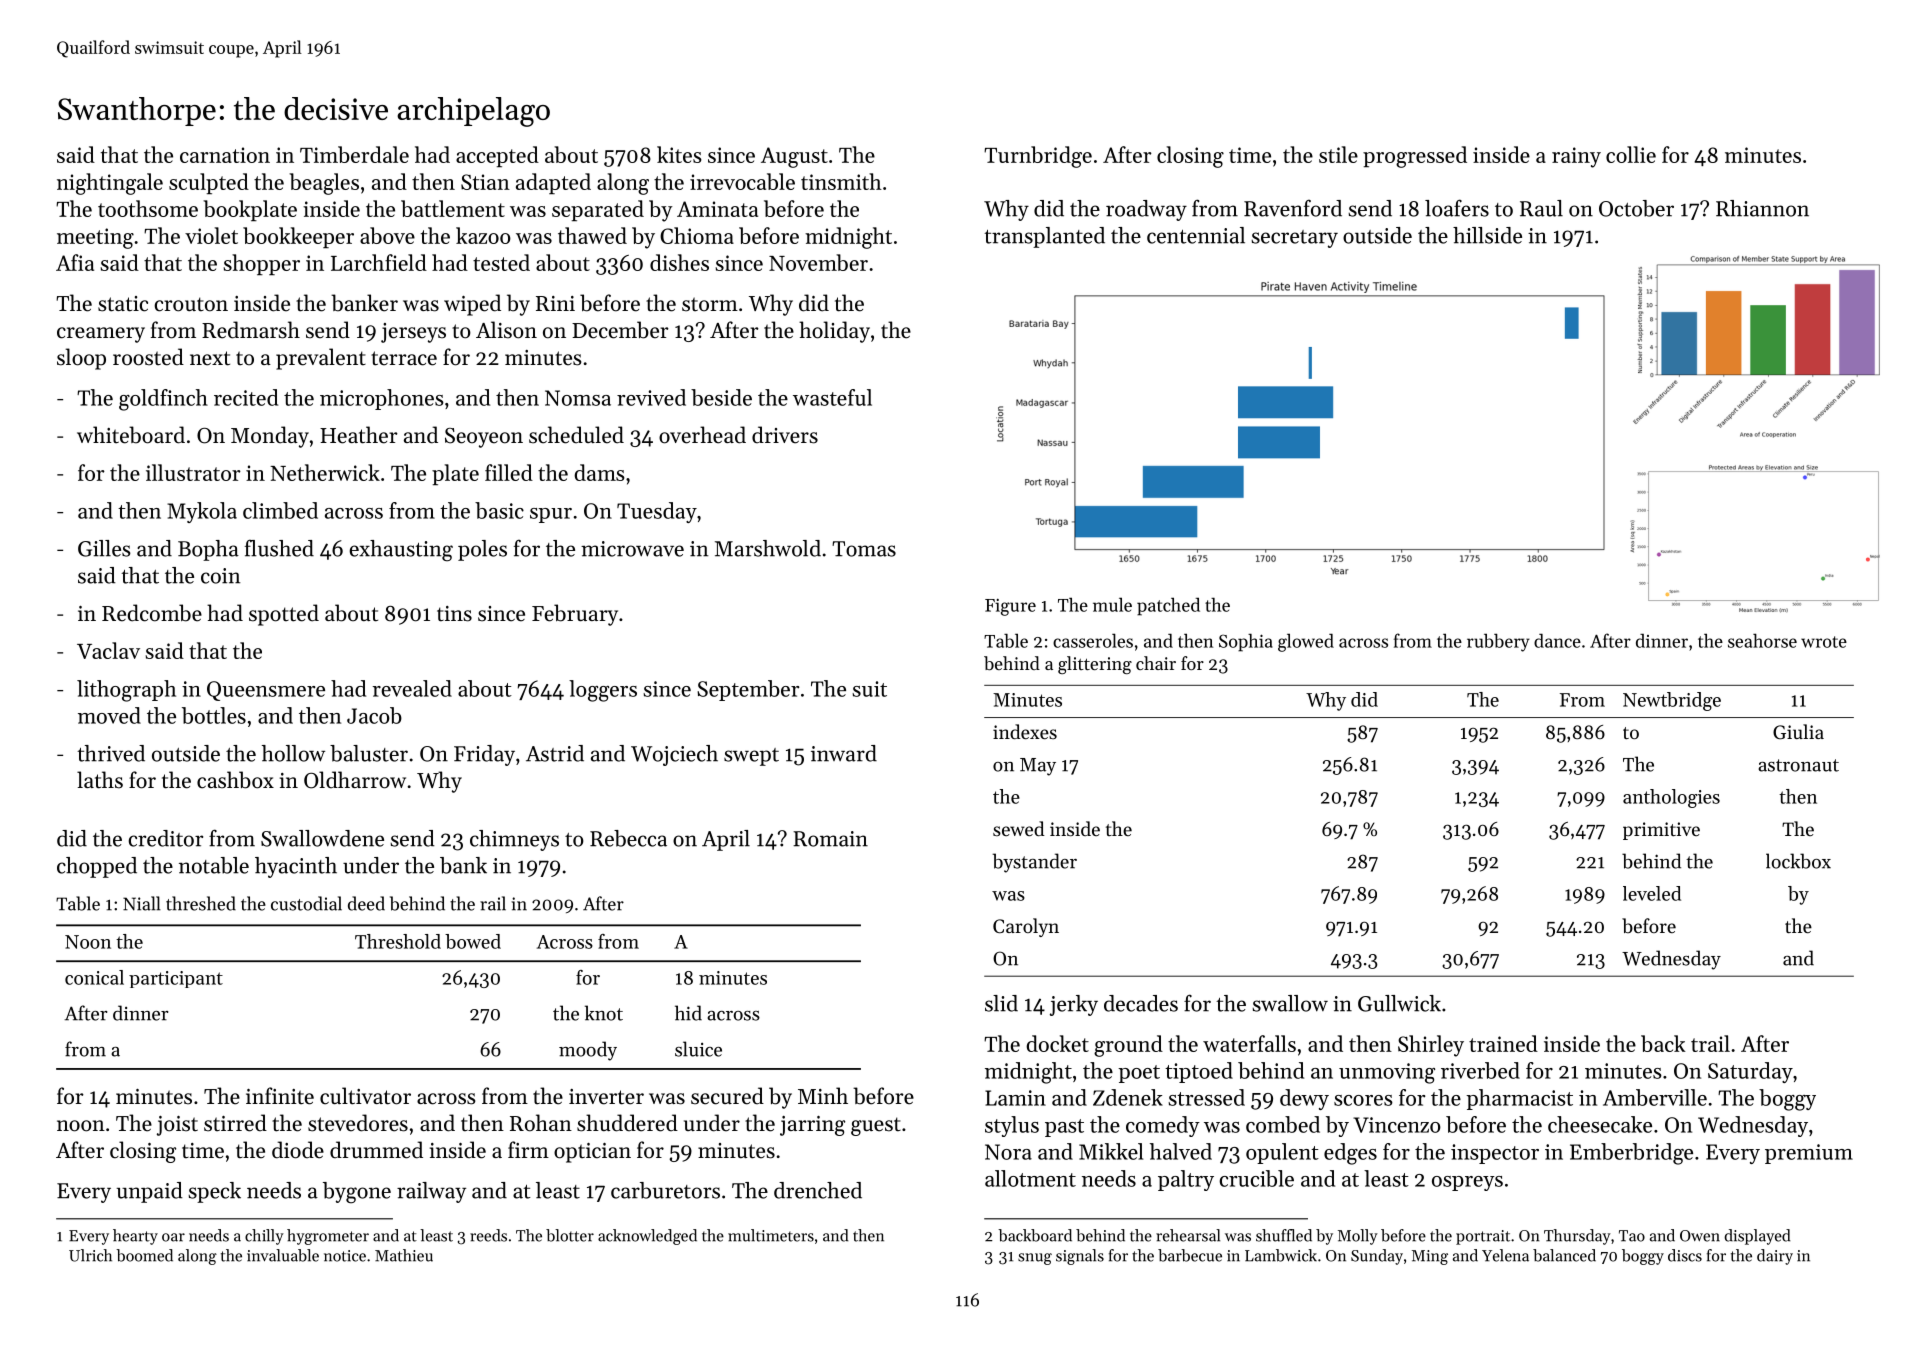 This page has height=1351, width=1910. I want to click on Carolyn, so click(1026, 927).
